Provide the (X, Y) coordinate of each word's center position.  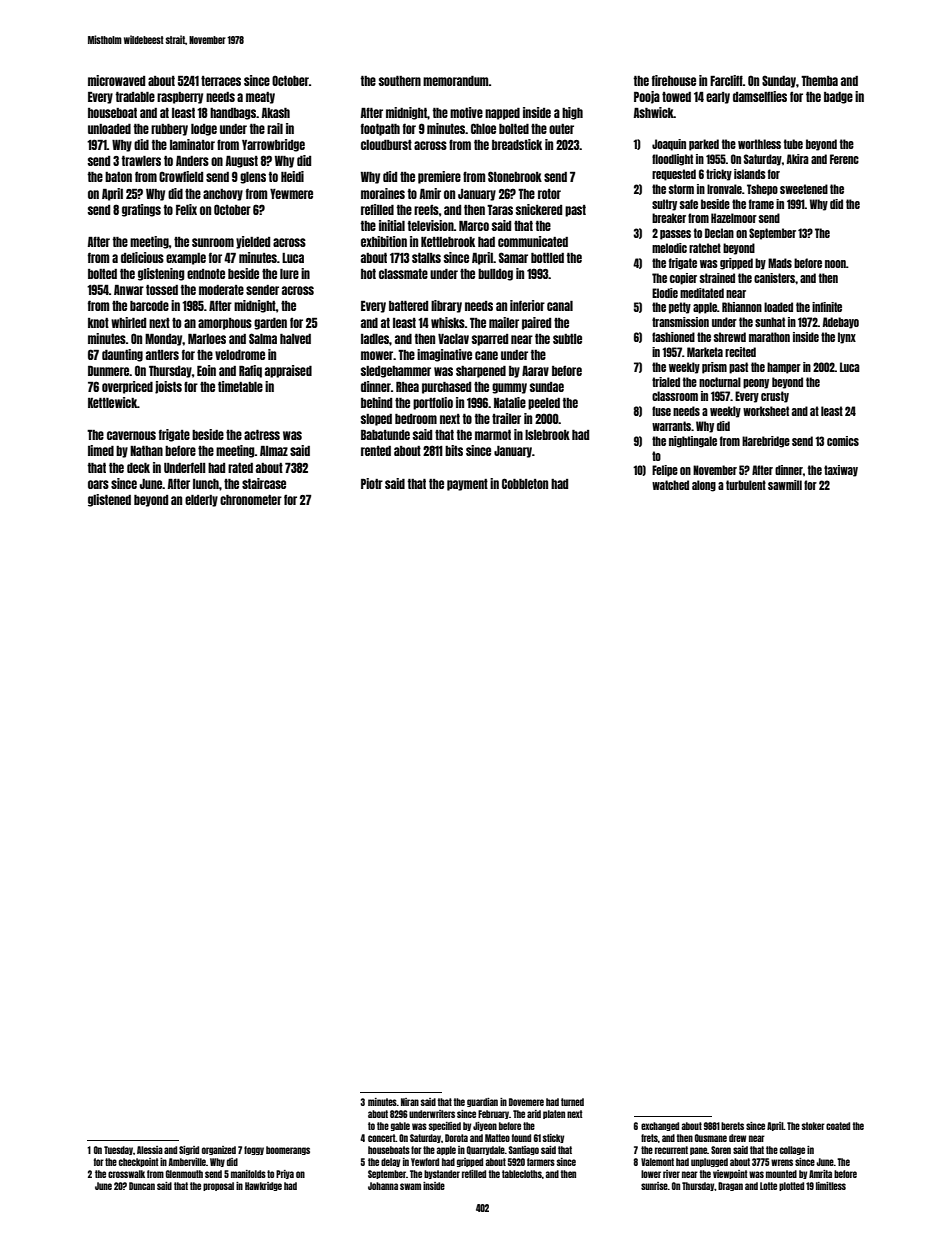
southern (400, 81)
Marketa (705, 352)
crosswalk (126, 1174)
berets (732, 1126)
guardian (482, 1102)
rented (376, 451)
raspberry (180, 98)
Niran (410, 1102)
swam (410, 1186)
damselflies (760, 96)
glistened (109, 500)
